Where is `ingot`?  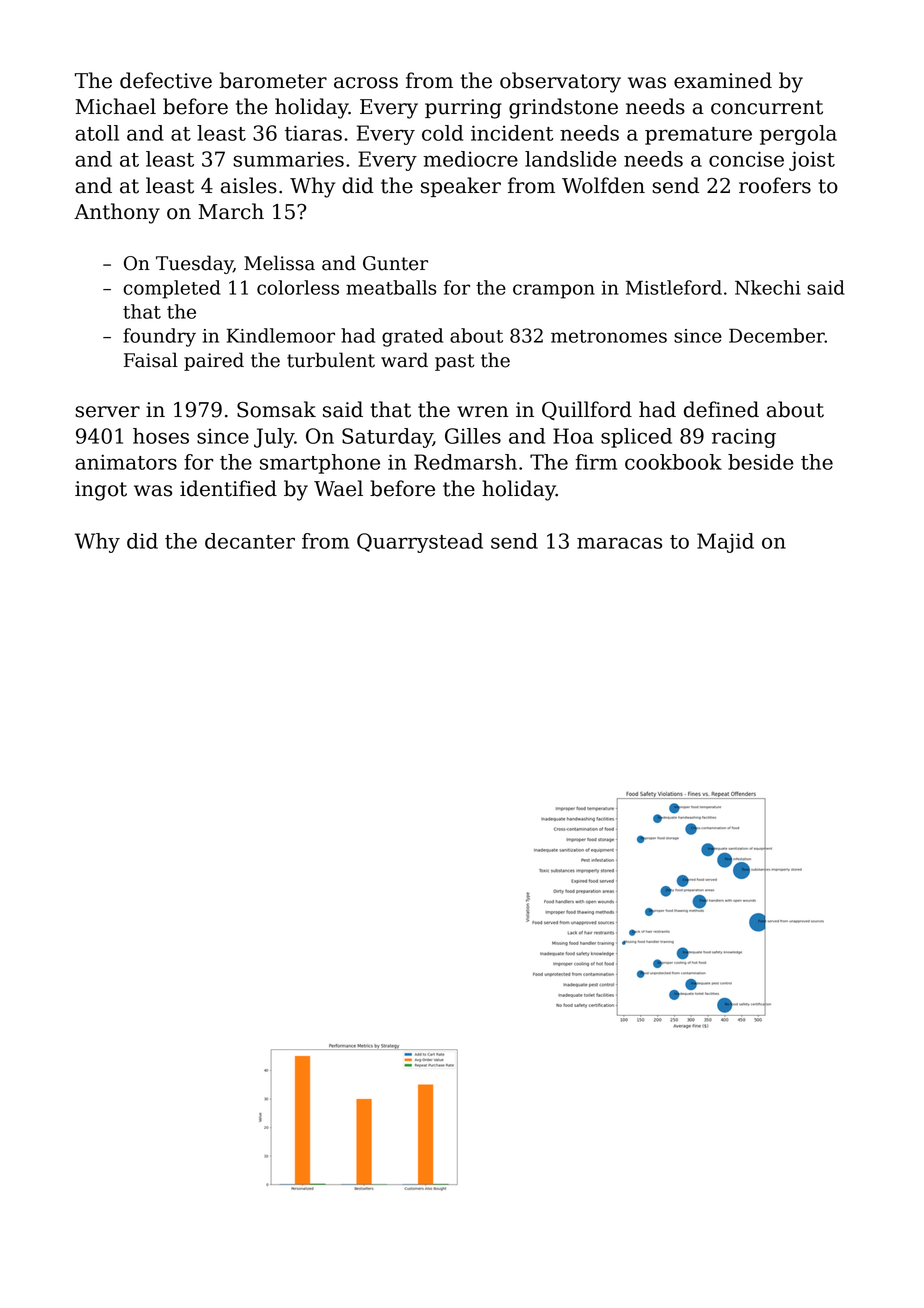 ingot is located at coordinates (101, 491).
